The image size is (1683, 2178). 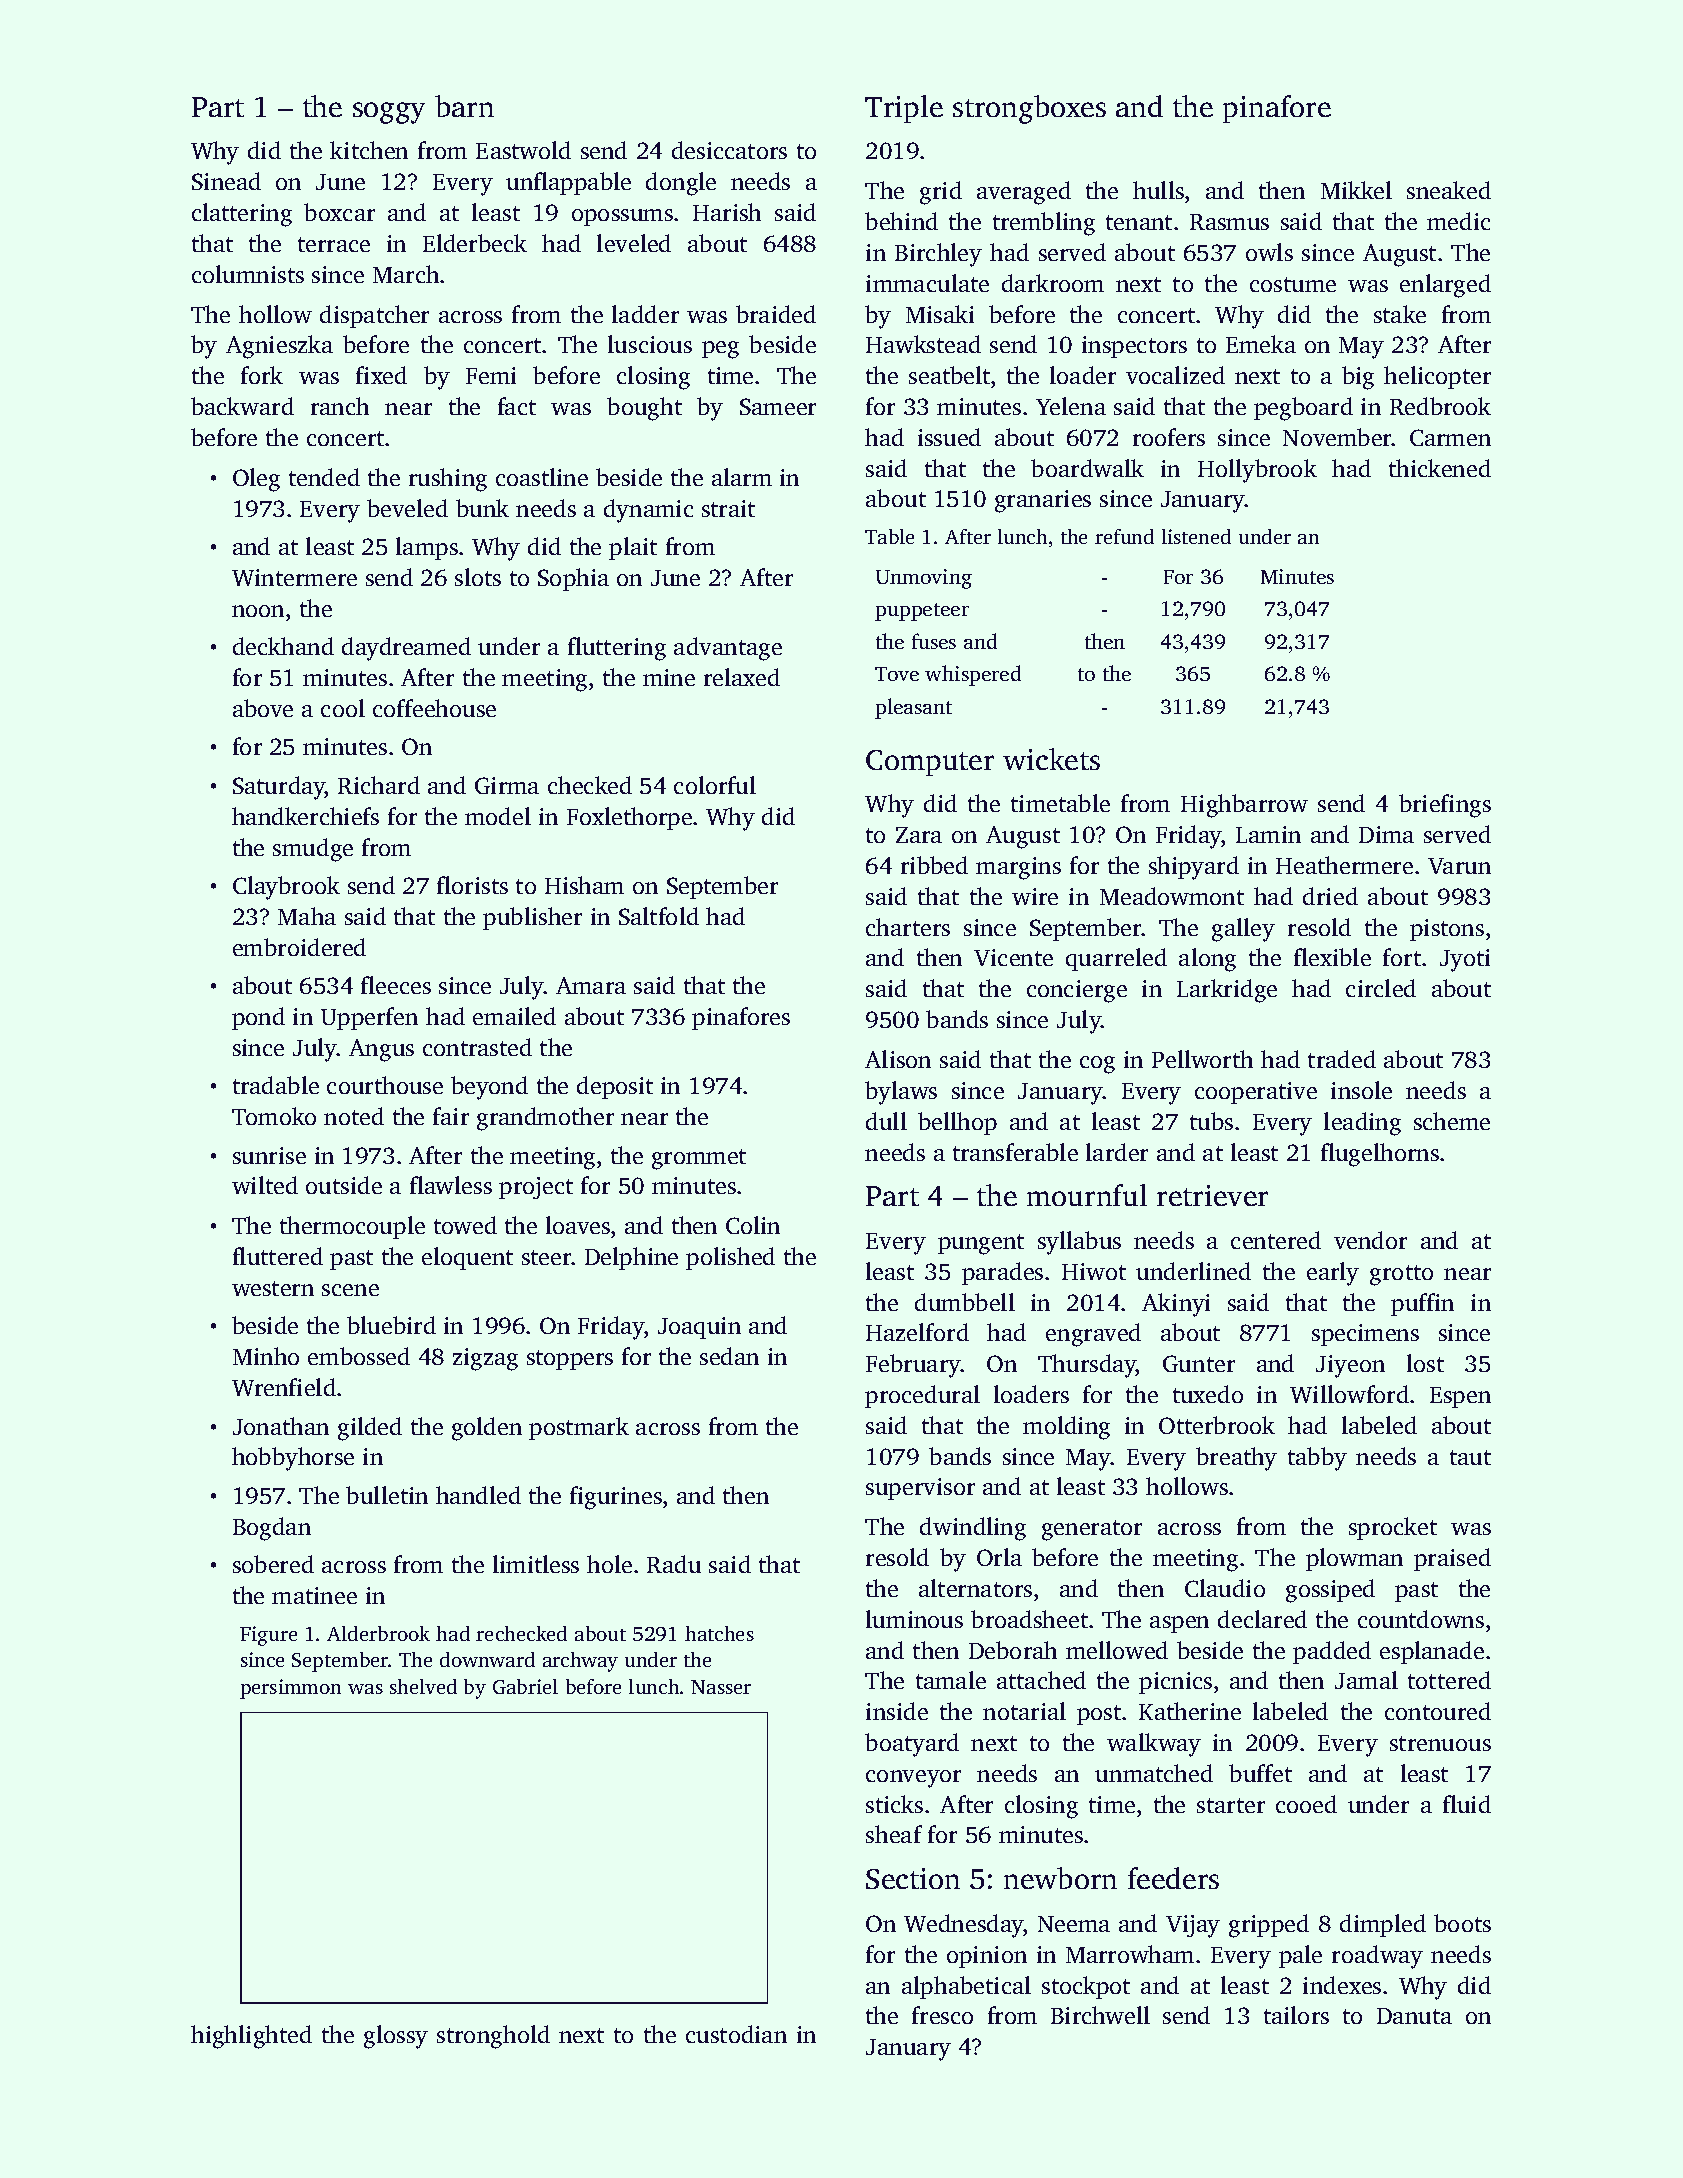 What do you see at coordinates (493, 2037) in the screenshot?
I see `stronghold` at bounding box center [493, 2037].
